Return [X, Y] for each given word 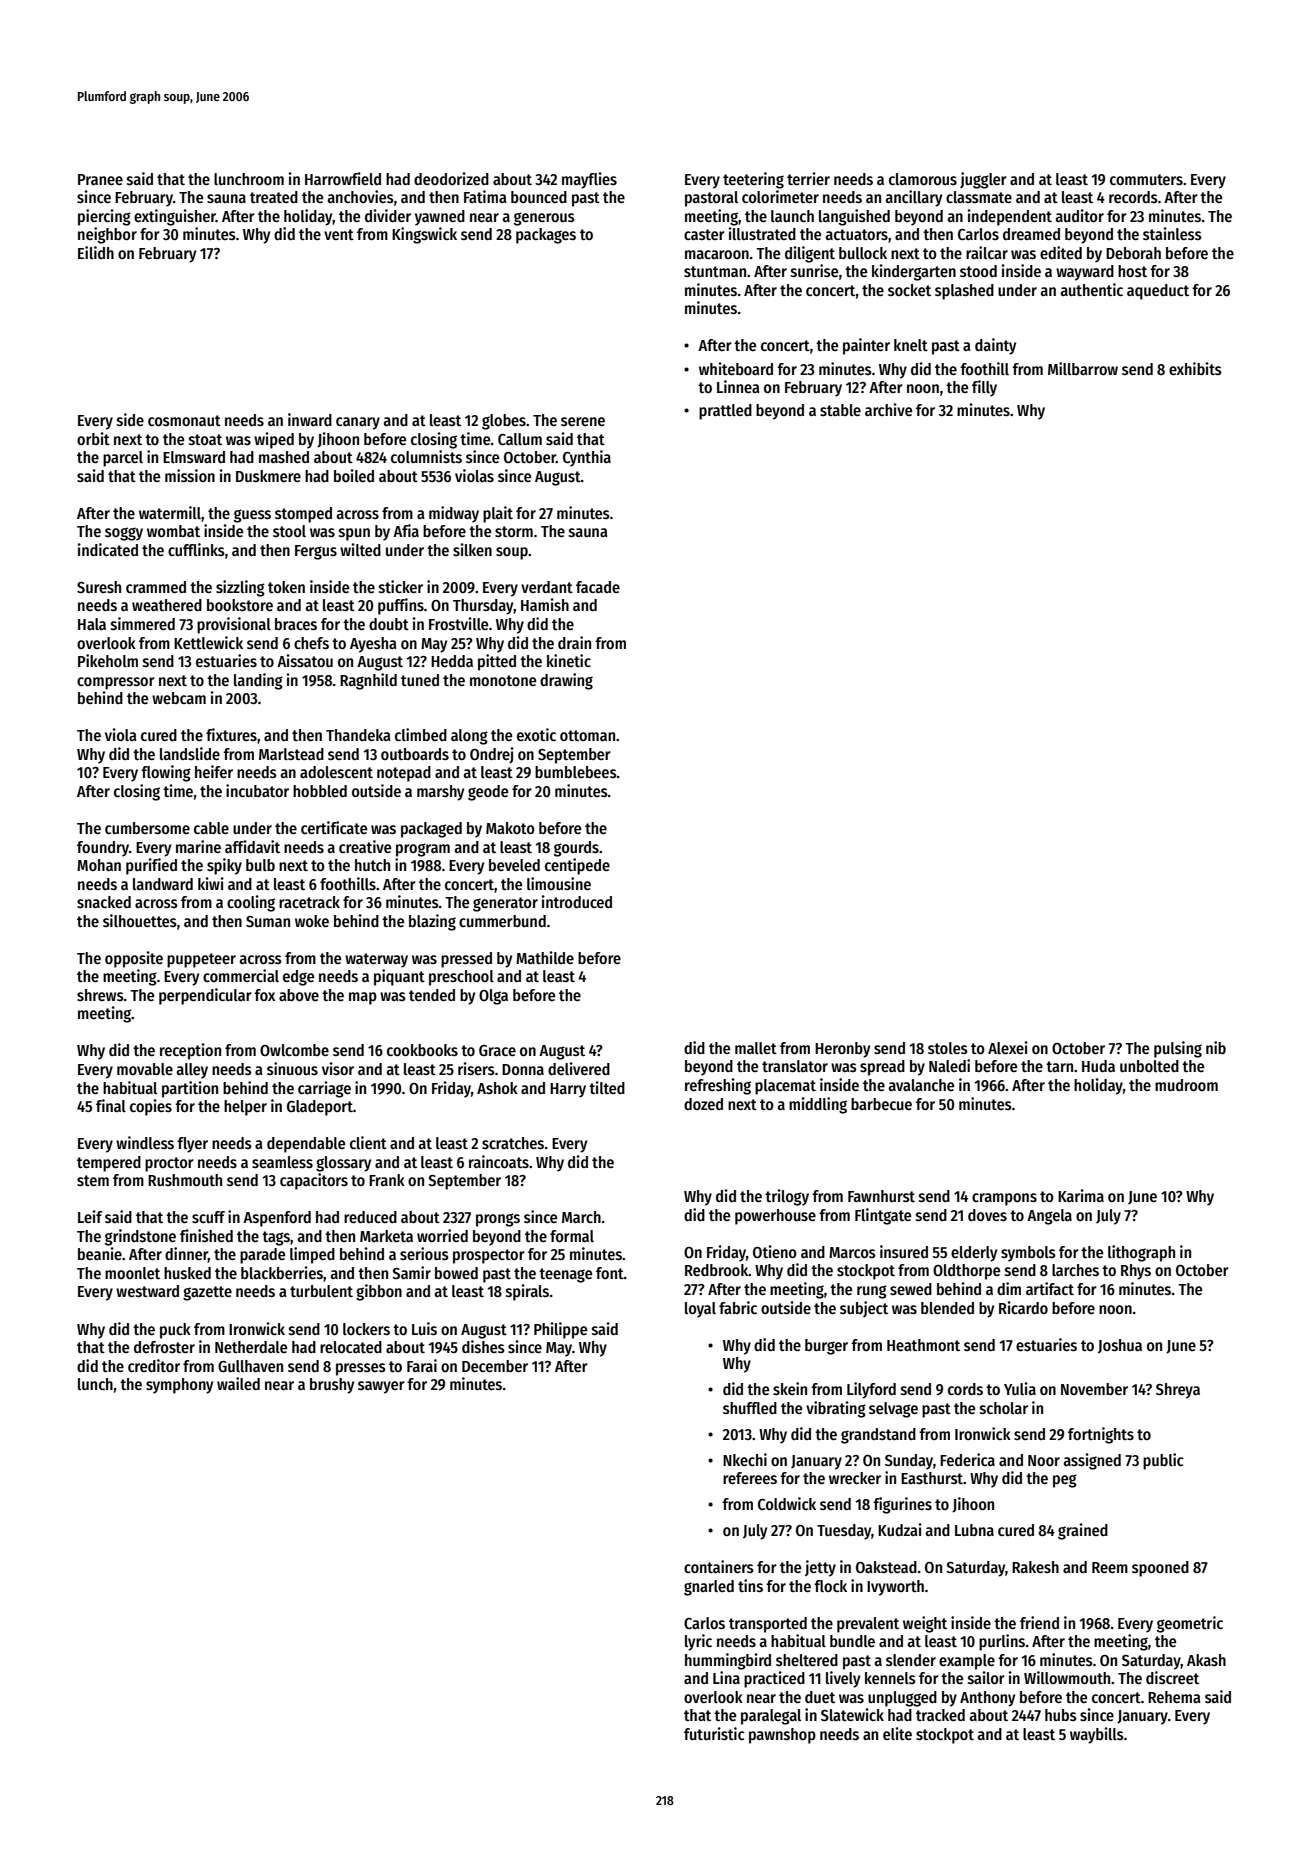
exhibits [1195, 368]
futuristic [714, 1733]
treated [274, 197]
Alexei [1008, 1047]
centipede [577, 866]
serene [583, 421]
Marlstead [291, 754]
